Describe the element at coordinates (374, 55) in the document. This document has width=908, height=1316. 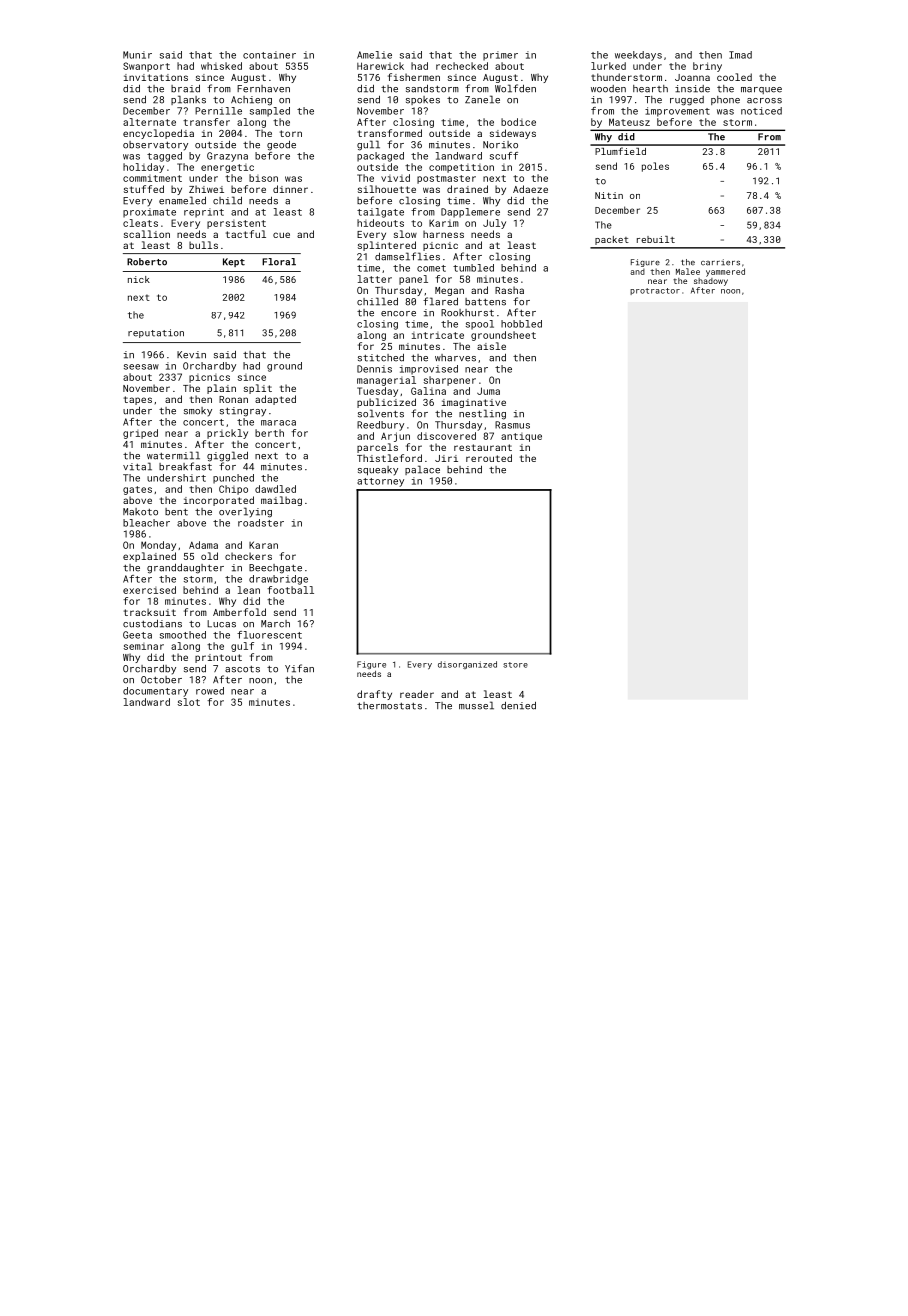
I see `Amelie` at that location.
